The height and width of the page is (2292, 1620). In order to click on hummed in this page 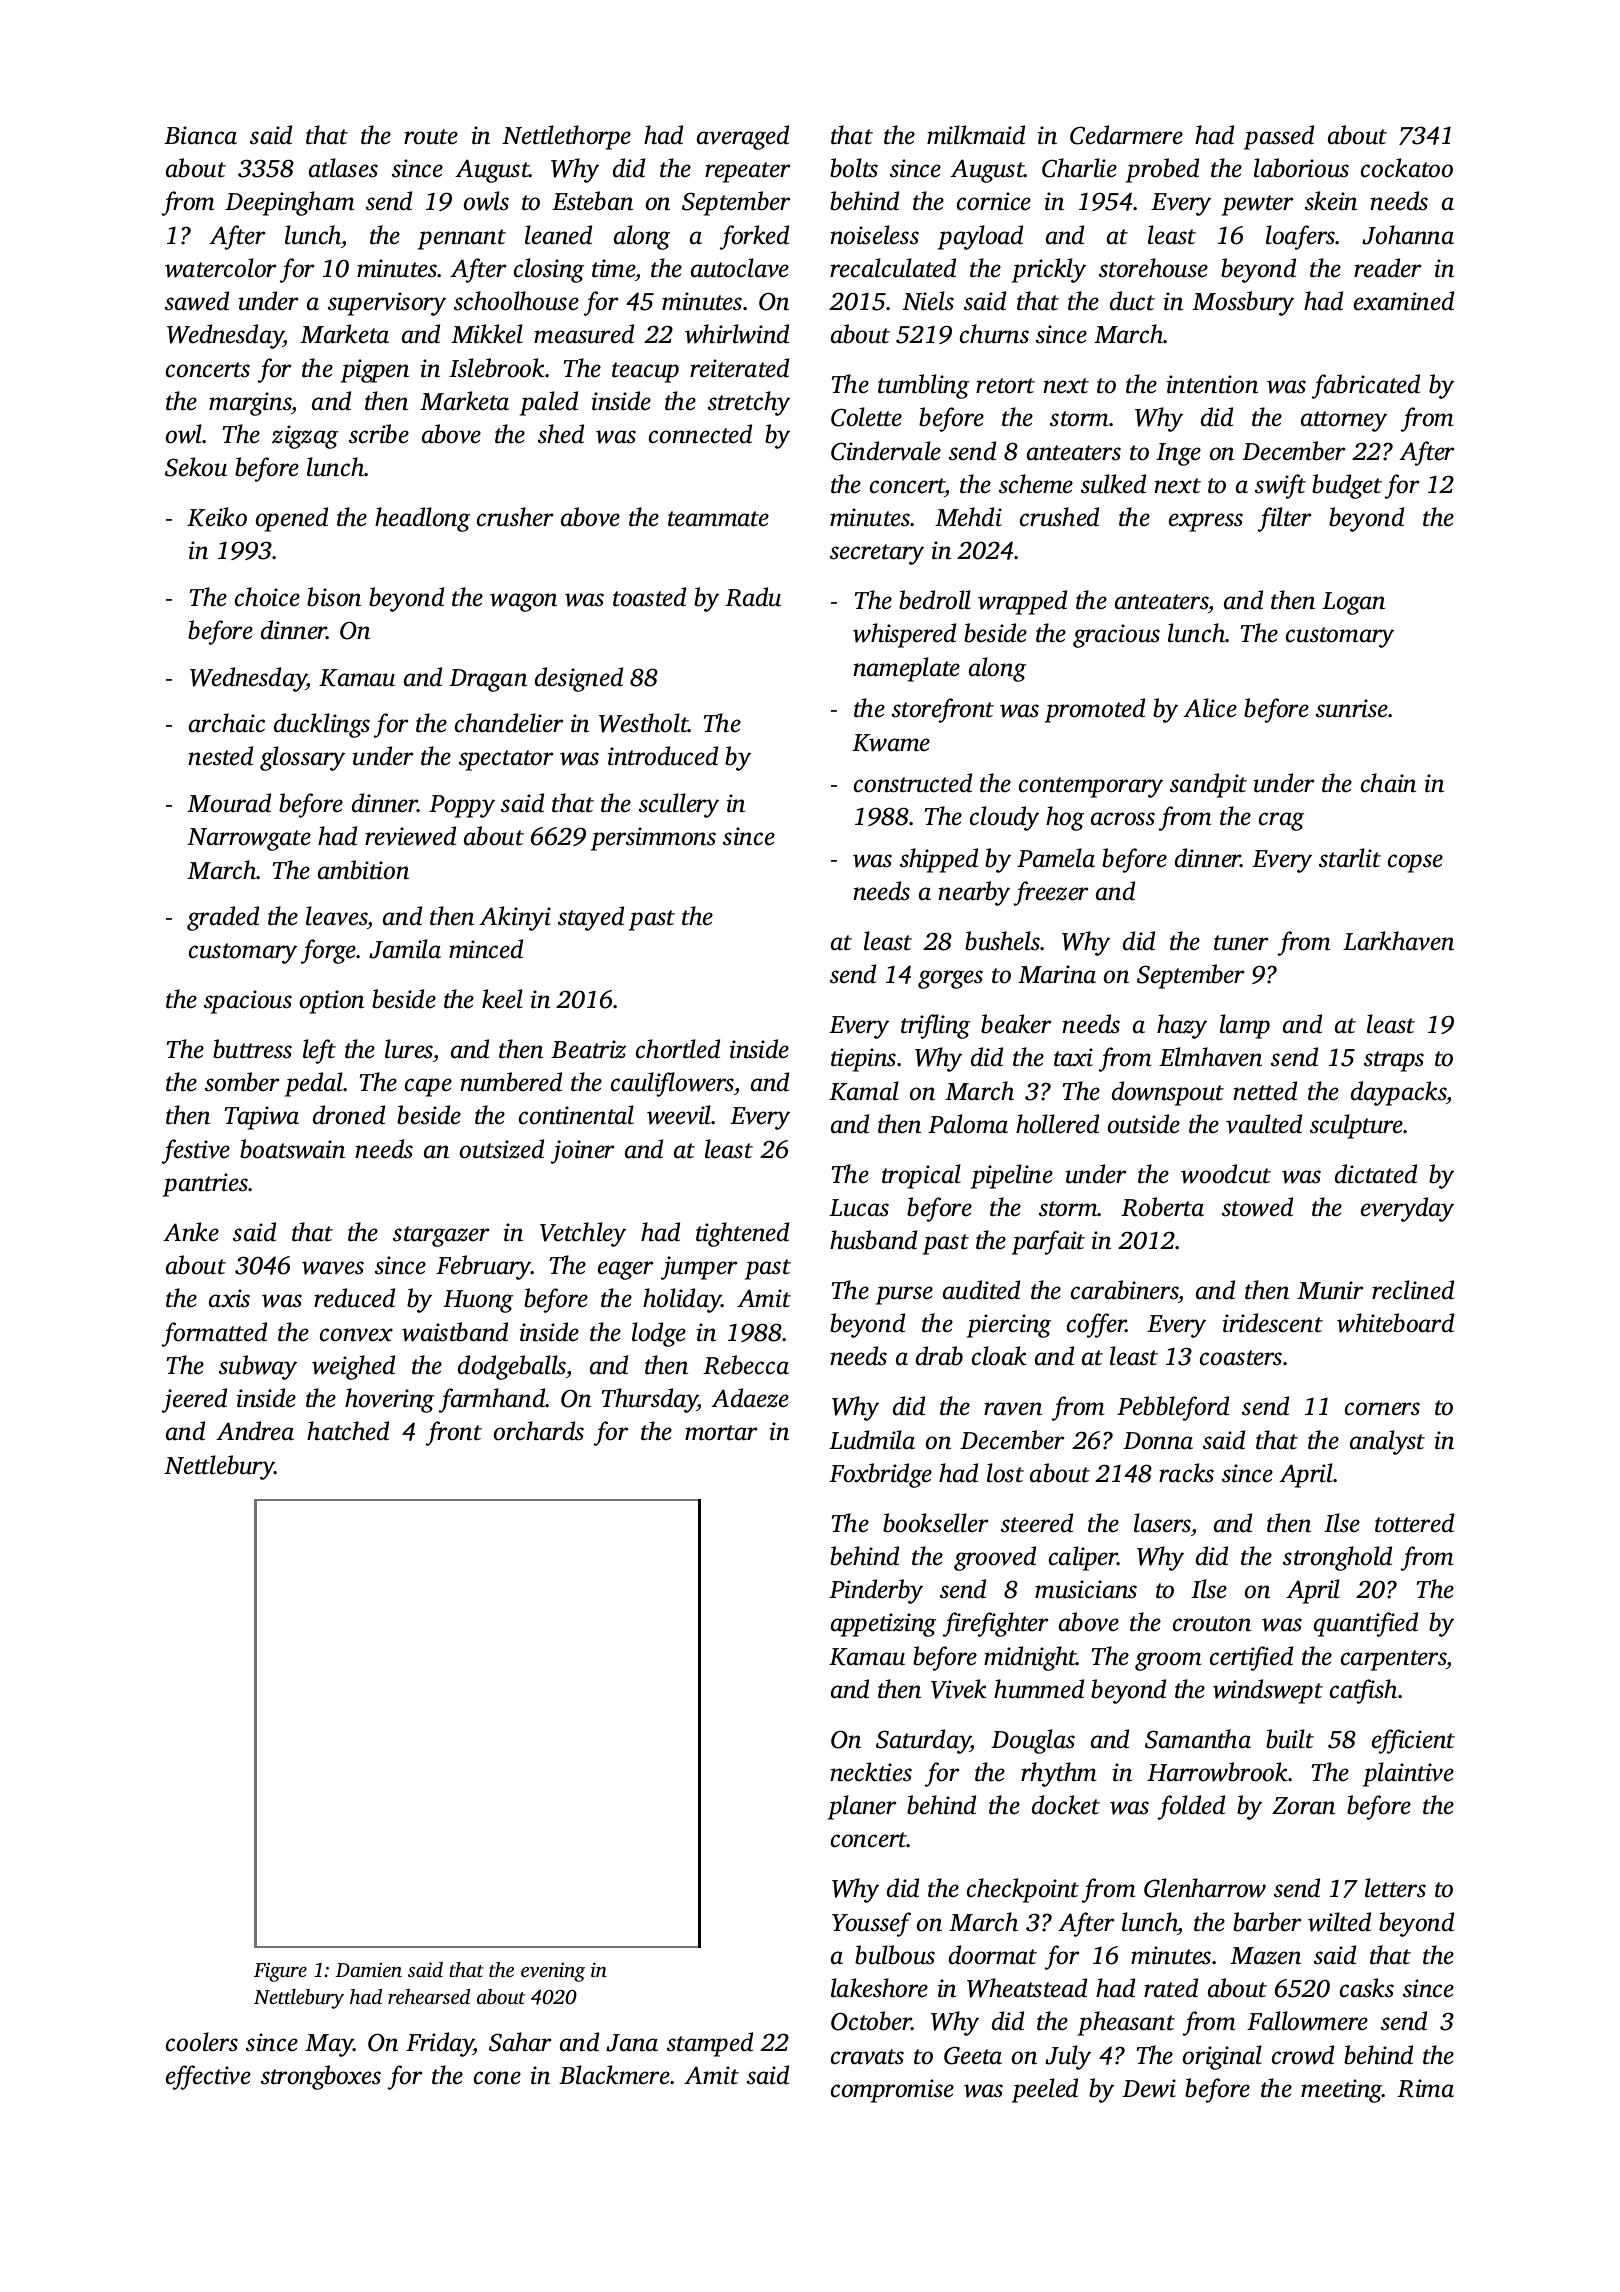, I will do `click(1039, 1689)`.
